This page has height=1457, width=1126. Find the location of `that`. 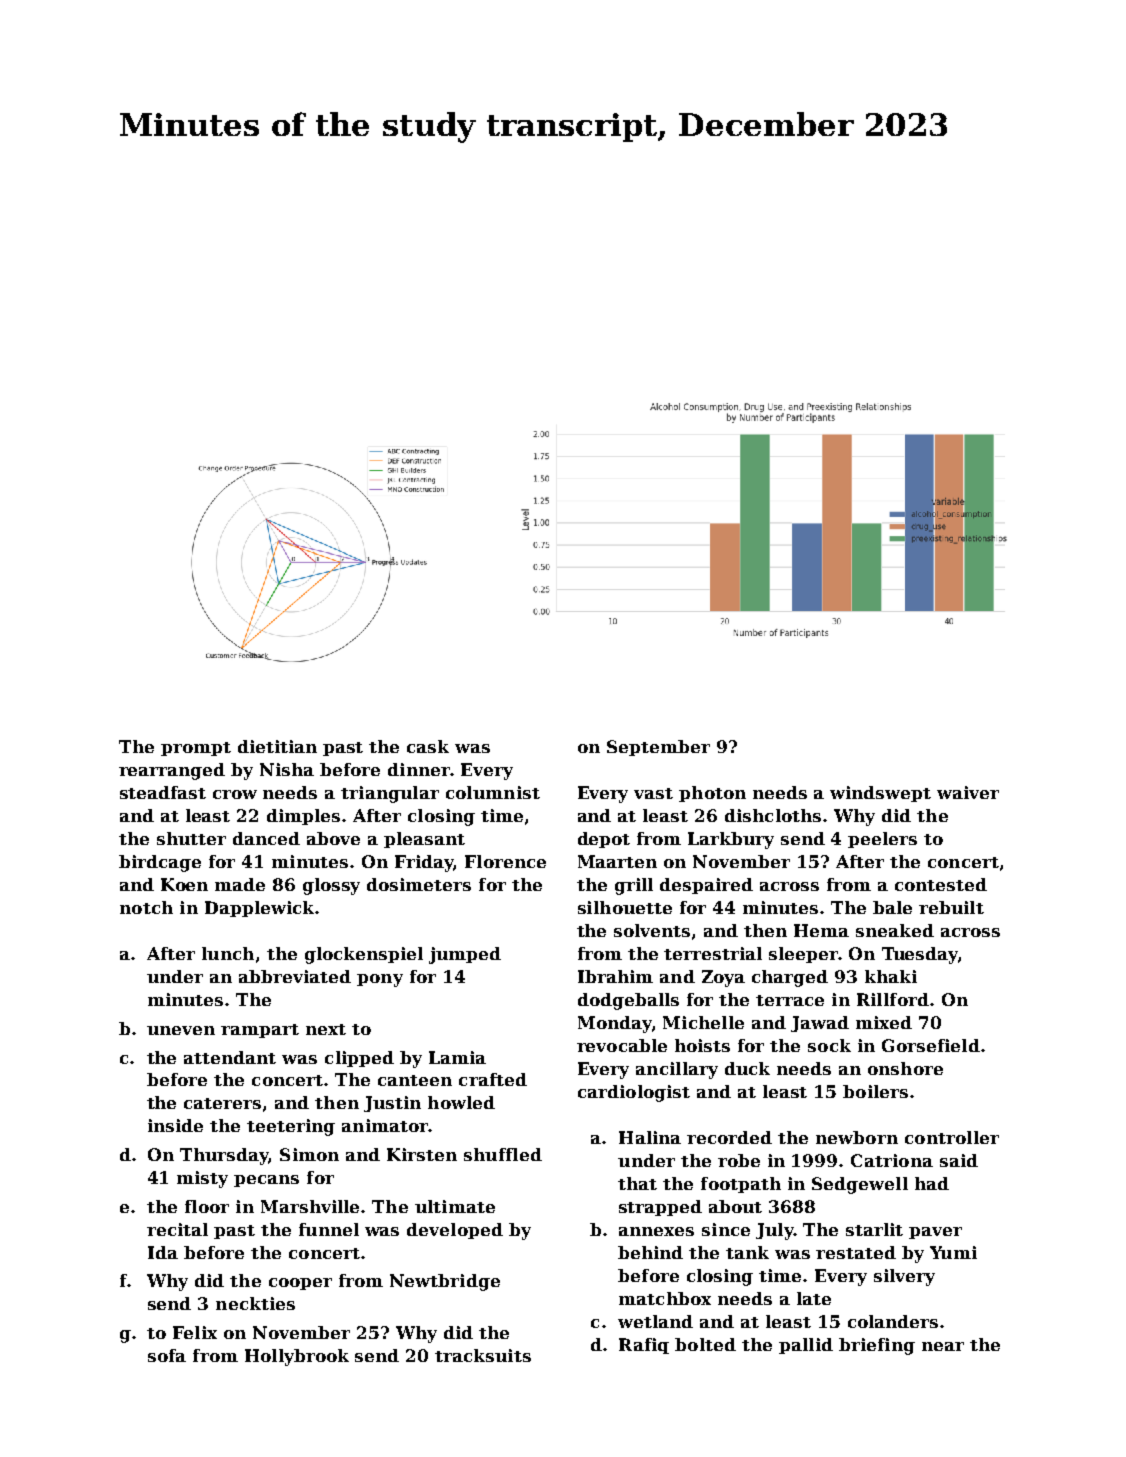

that is located at coordinates (637, 1183).
